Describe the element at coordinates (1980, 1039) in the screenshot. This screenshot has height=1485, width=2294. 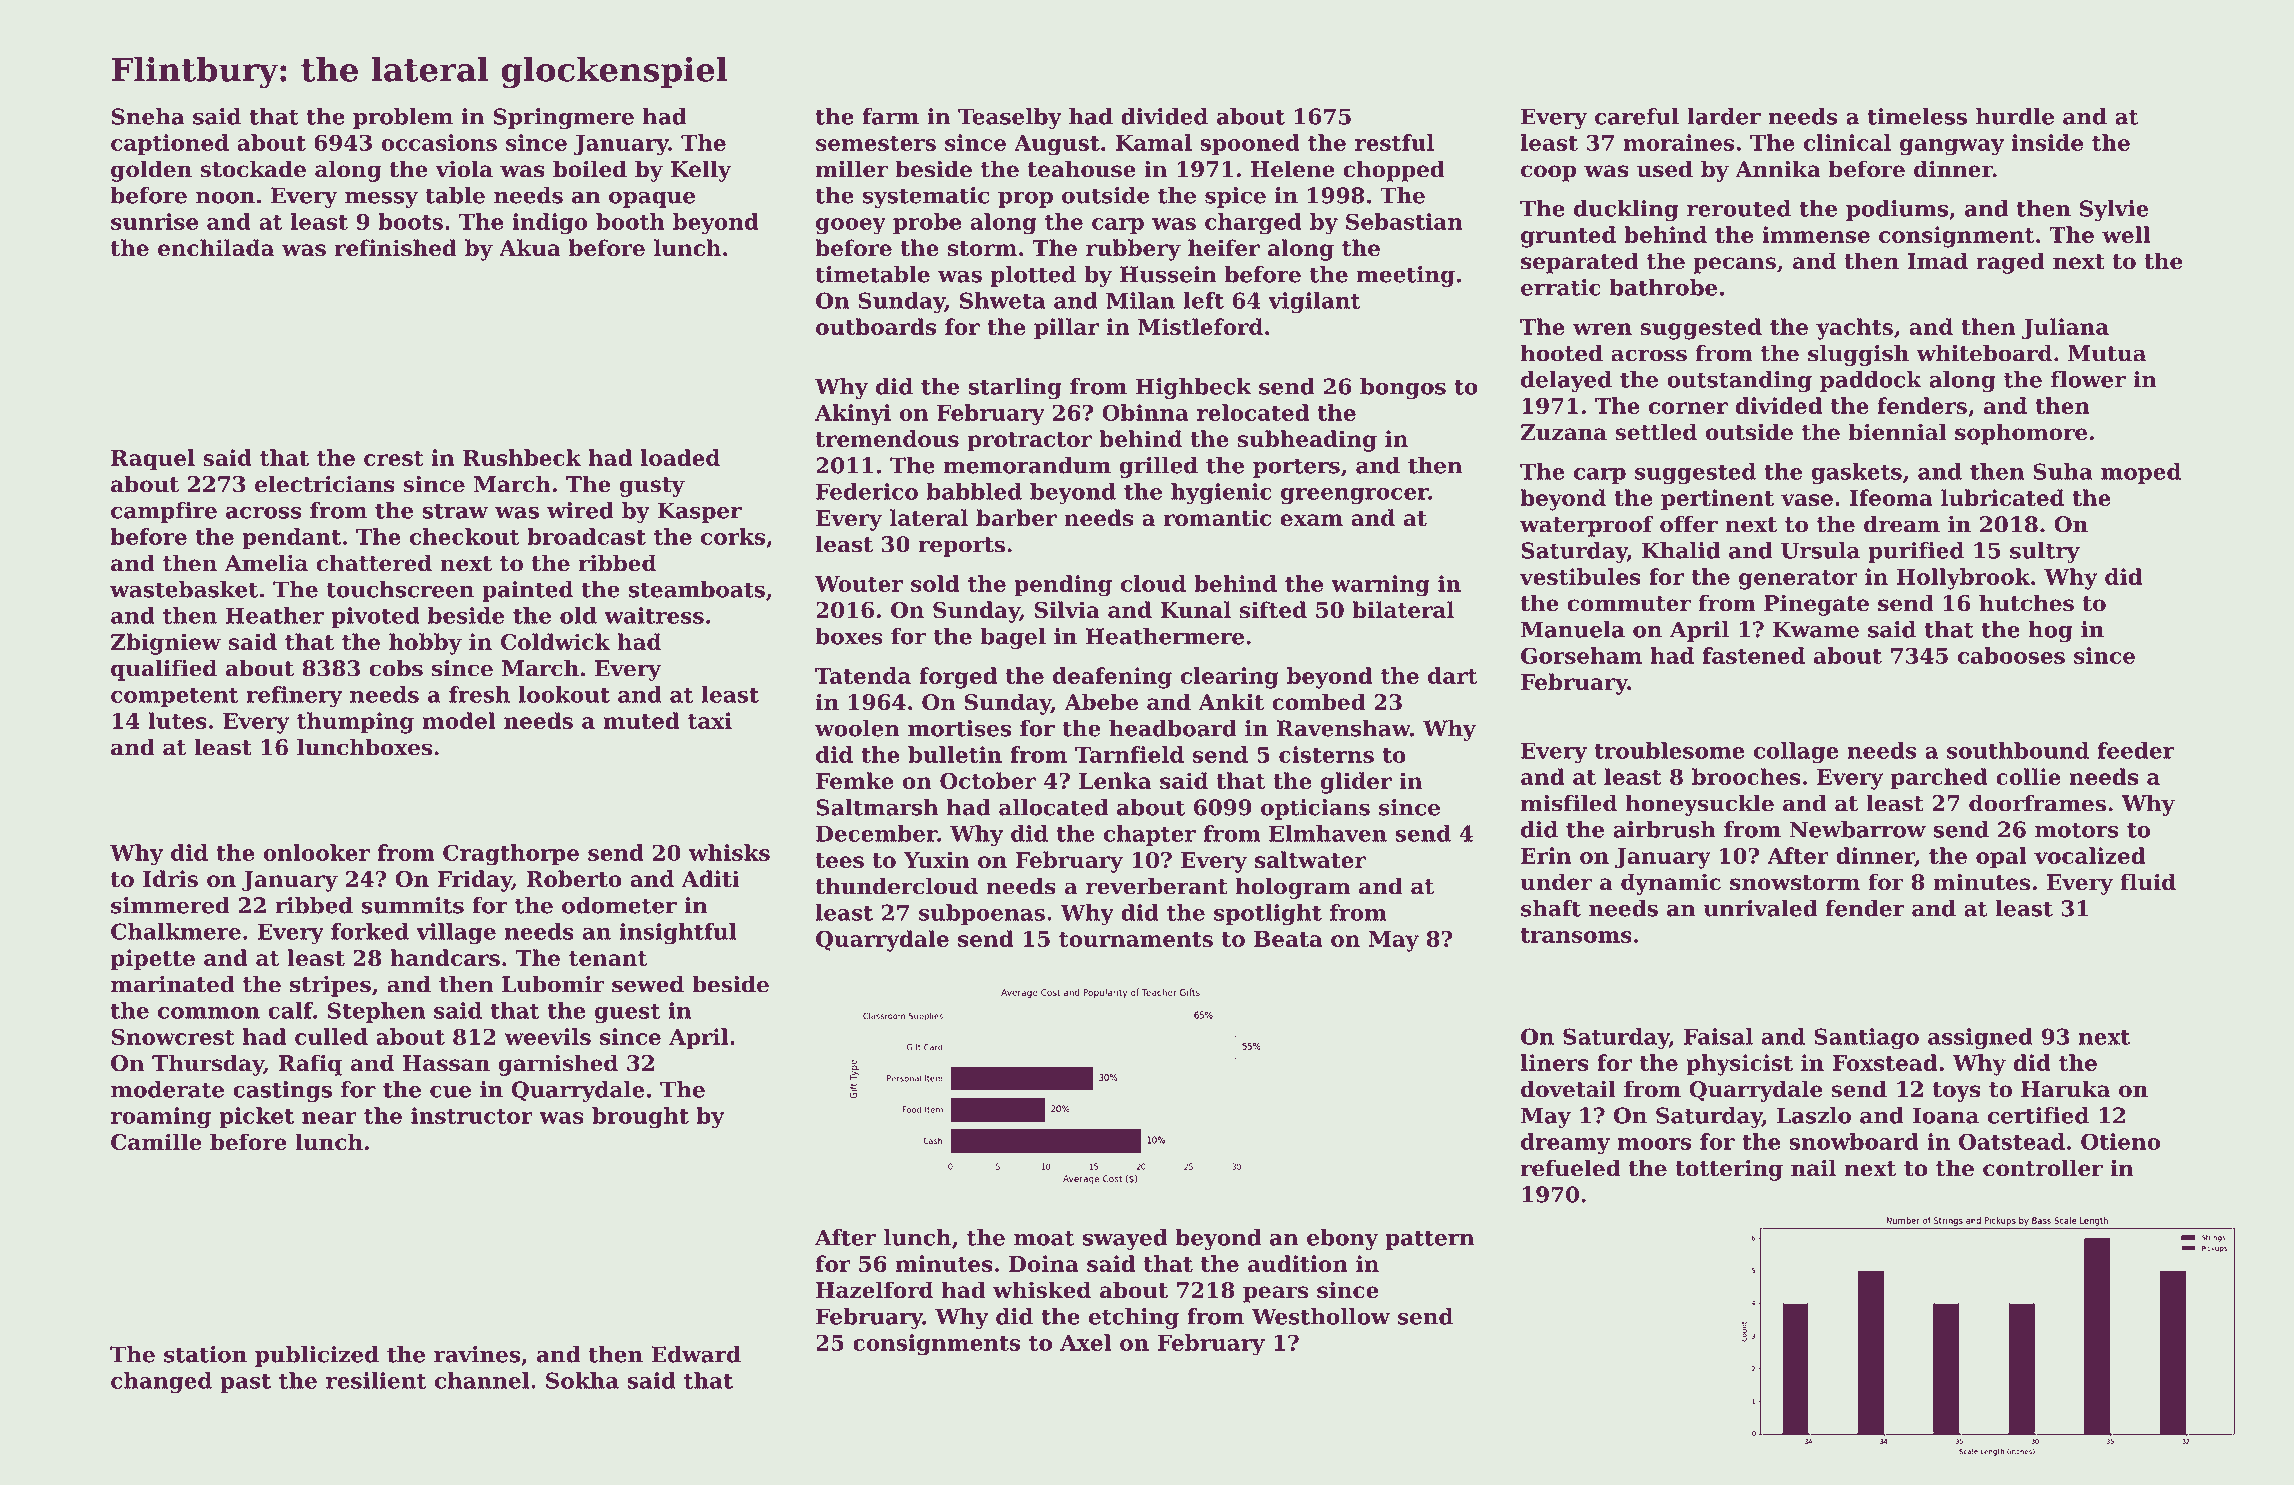
I see `assigned` at that location.
